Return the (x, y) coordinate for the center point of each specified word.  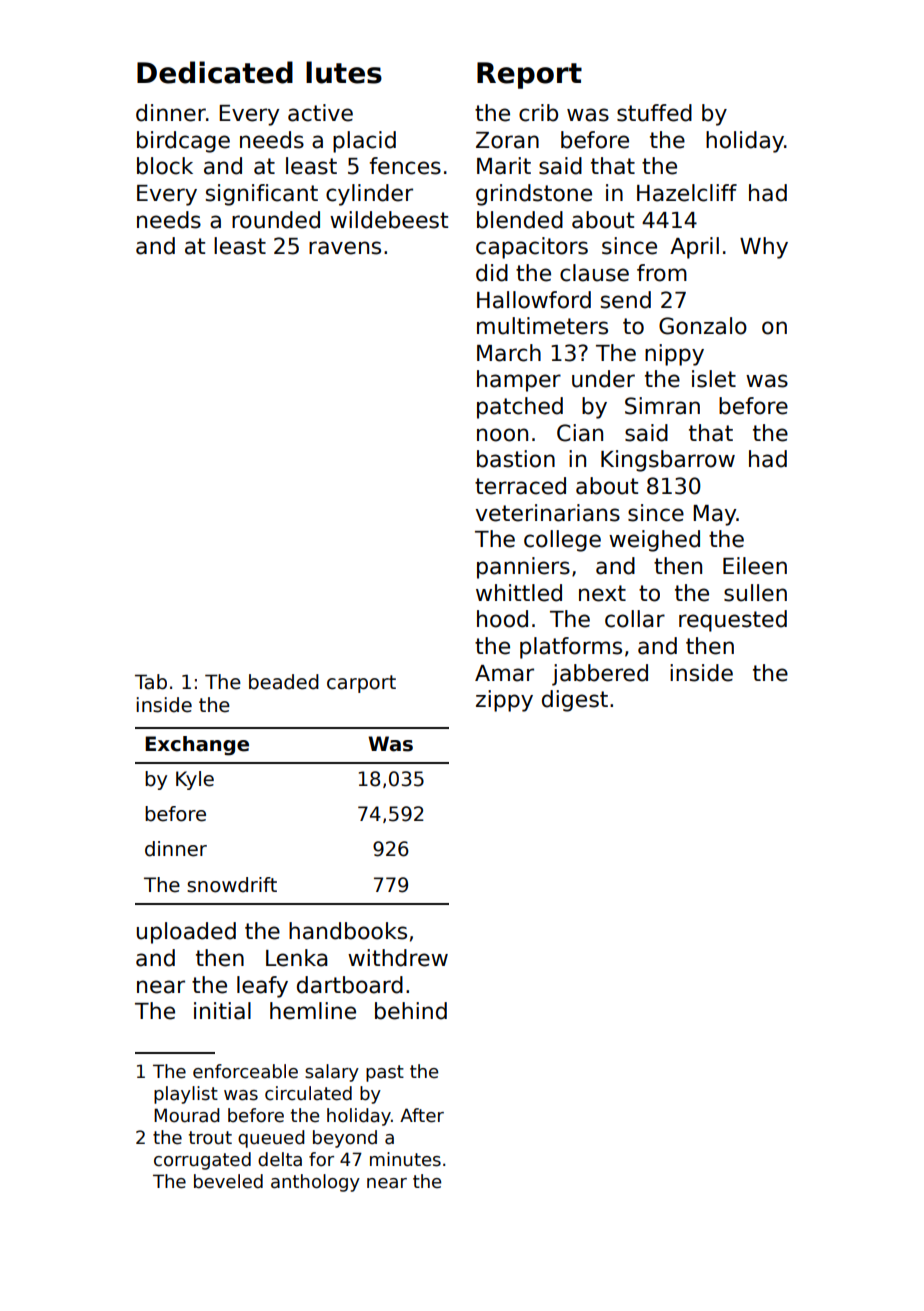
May (714, 515)
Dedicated (215, 72)
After (422, 1115)
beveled (228, 1181)
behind (411, 1011)
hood (502, 619)
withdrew (398, 958)
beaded (284, 682)
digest (575, 701)
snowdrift (232, 885)
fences (405, 166)
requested (733, 621)
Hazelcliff (687, 193)
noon (502, 435)
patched (520, 408)
